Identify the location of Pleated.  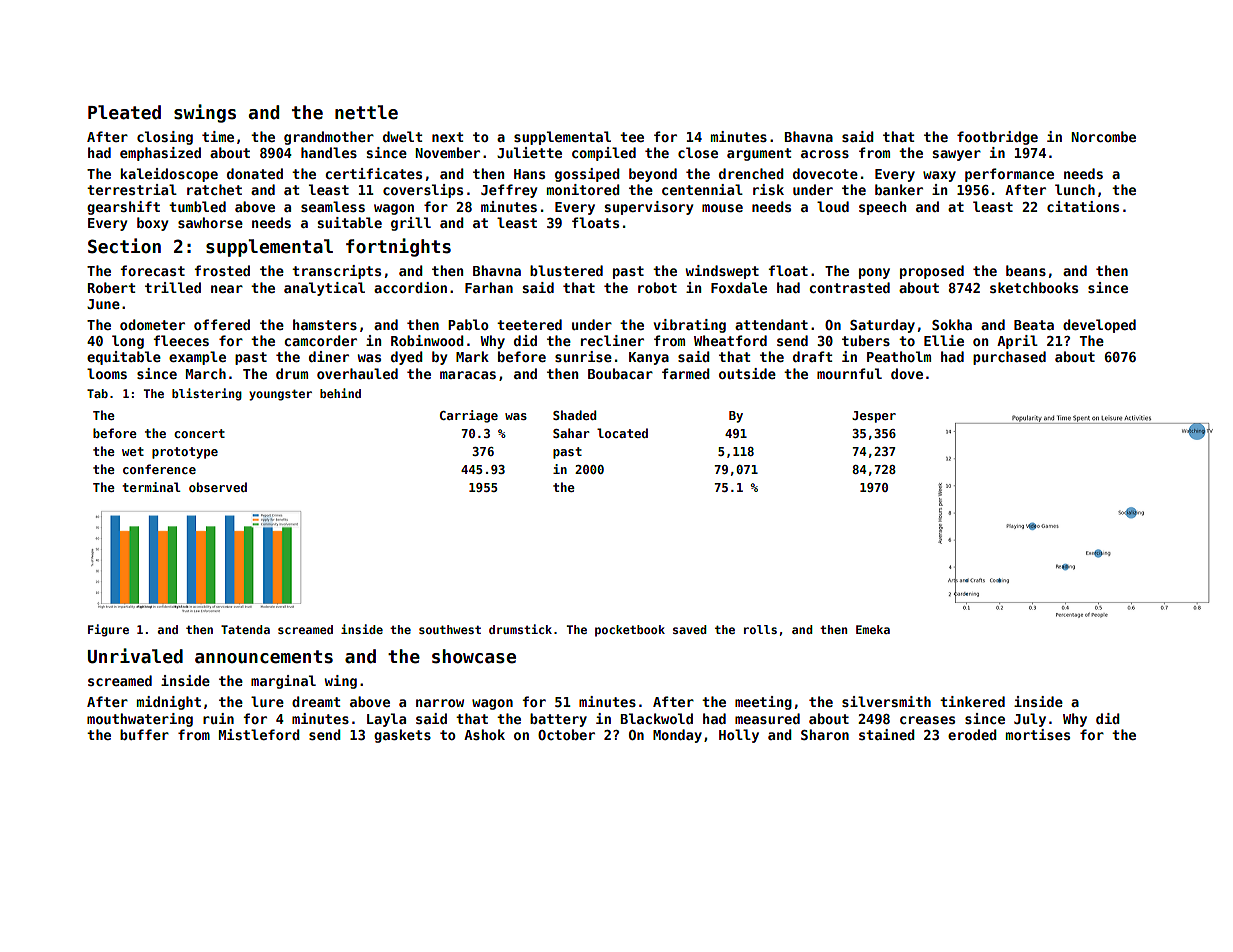
(124, 112).
